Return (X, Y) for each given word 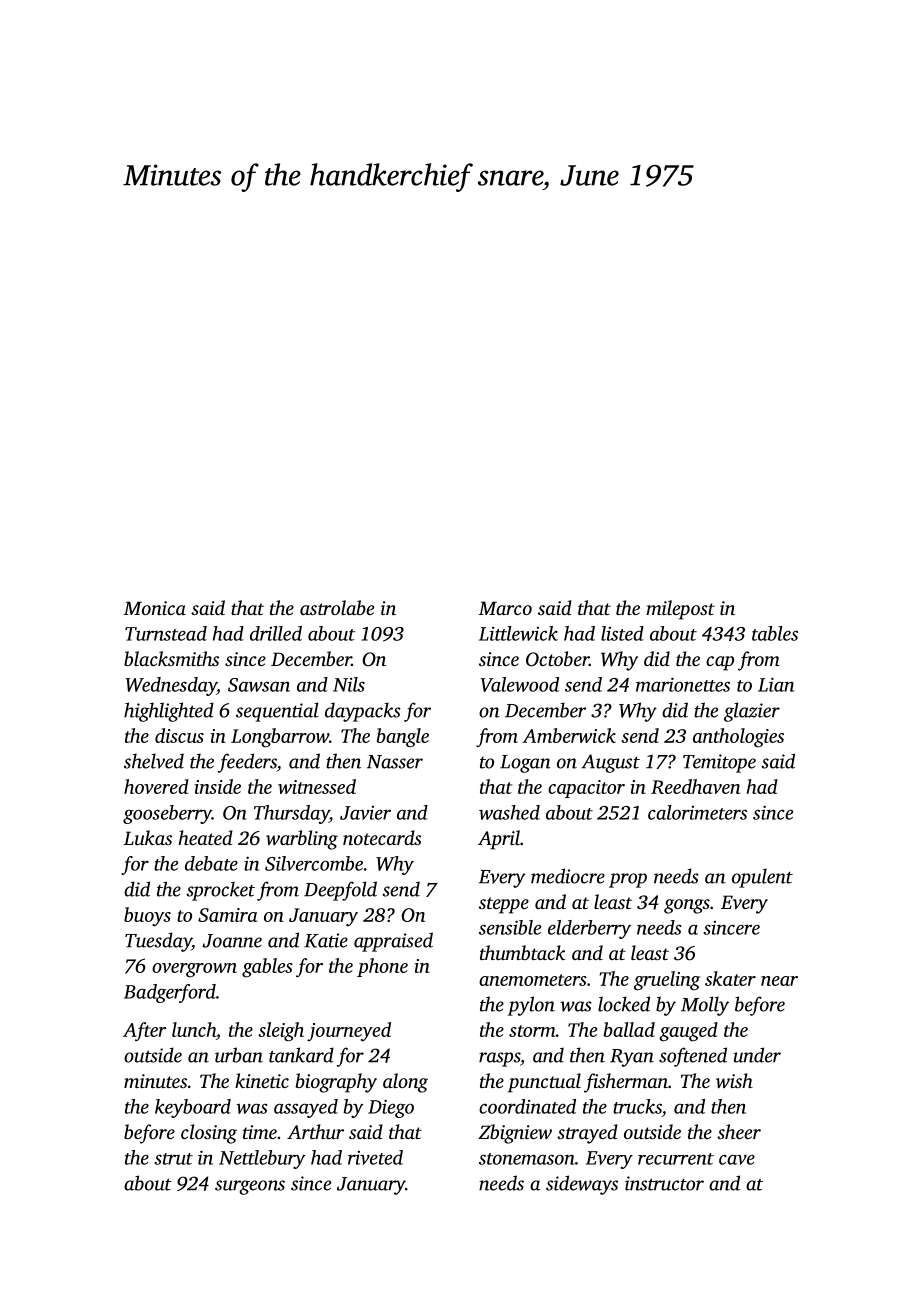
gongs (687, 906)
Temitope (719, 763)
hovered (156, 786)
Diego (391, 1108)
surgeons (250, 1187)
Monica (155, 608)
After (145, 1031)
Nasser (395, 762)
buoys (147, 916)
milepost (680, 610)
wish (734, 1080)
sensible (510, 927)
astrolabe (337, 607)
